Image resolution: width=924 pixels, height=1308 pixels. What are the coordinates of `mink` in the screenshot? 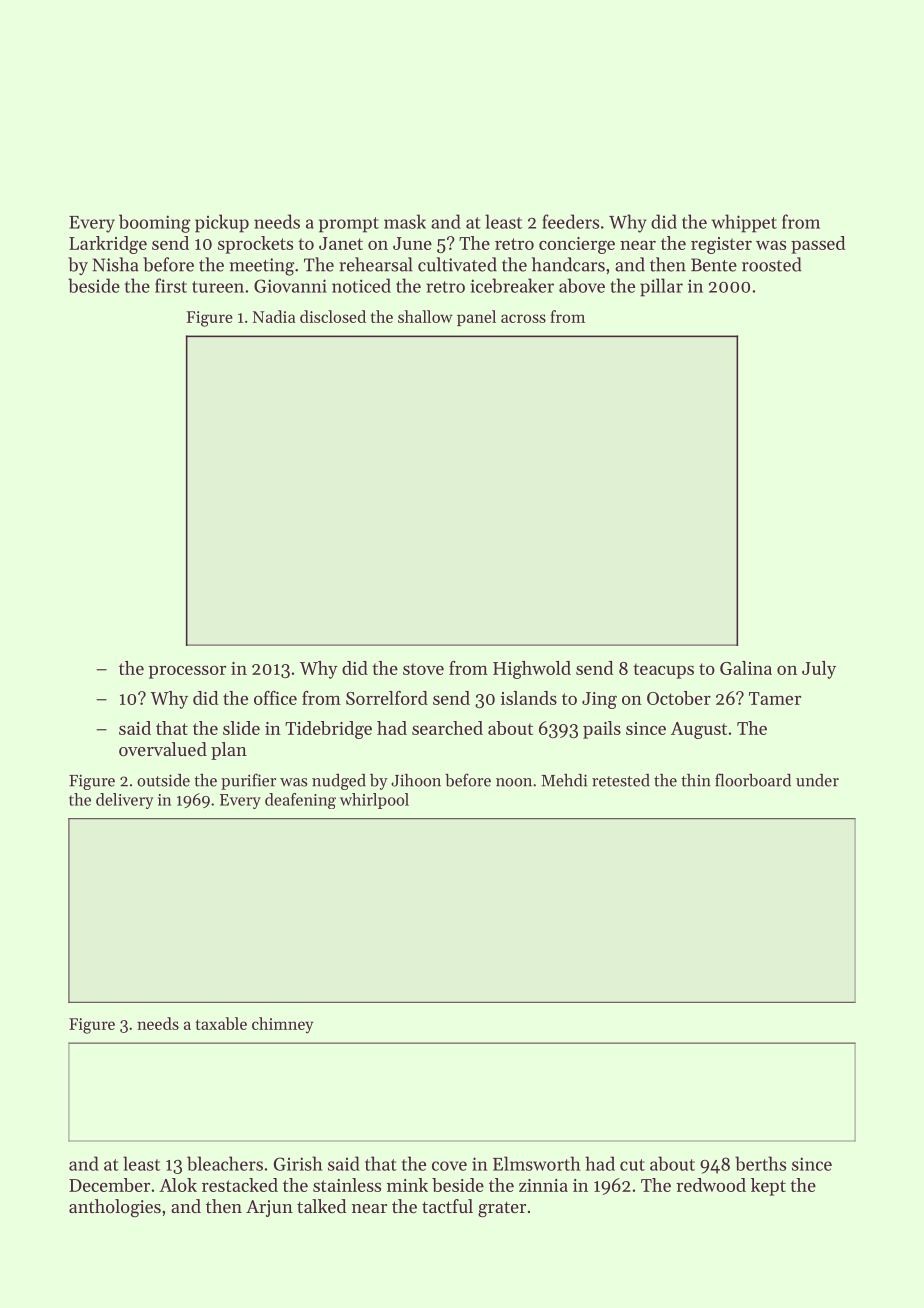 It's located at (407, 1185).
